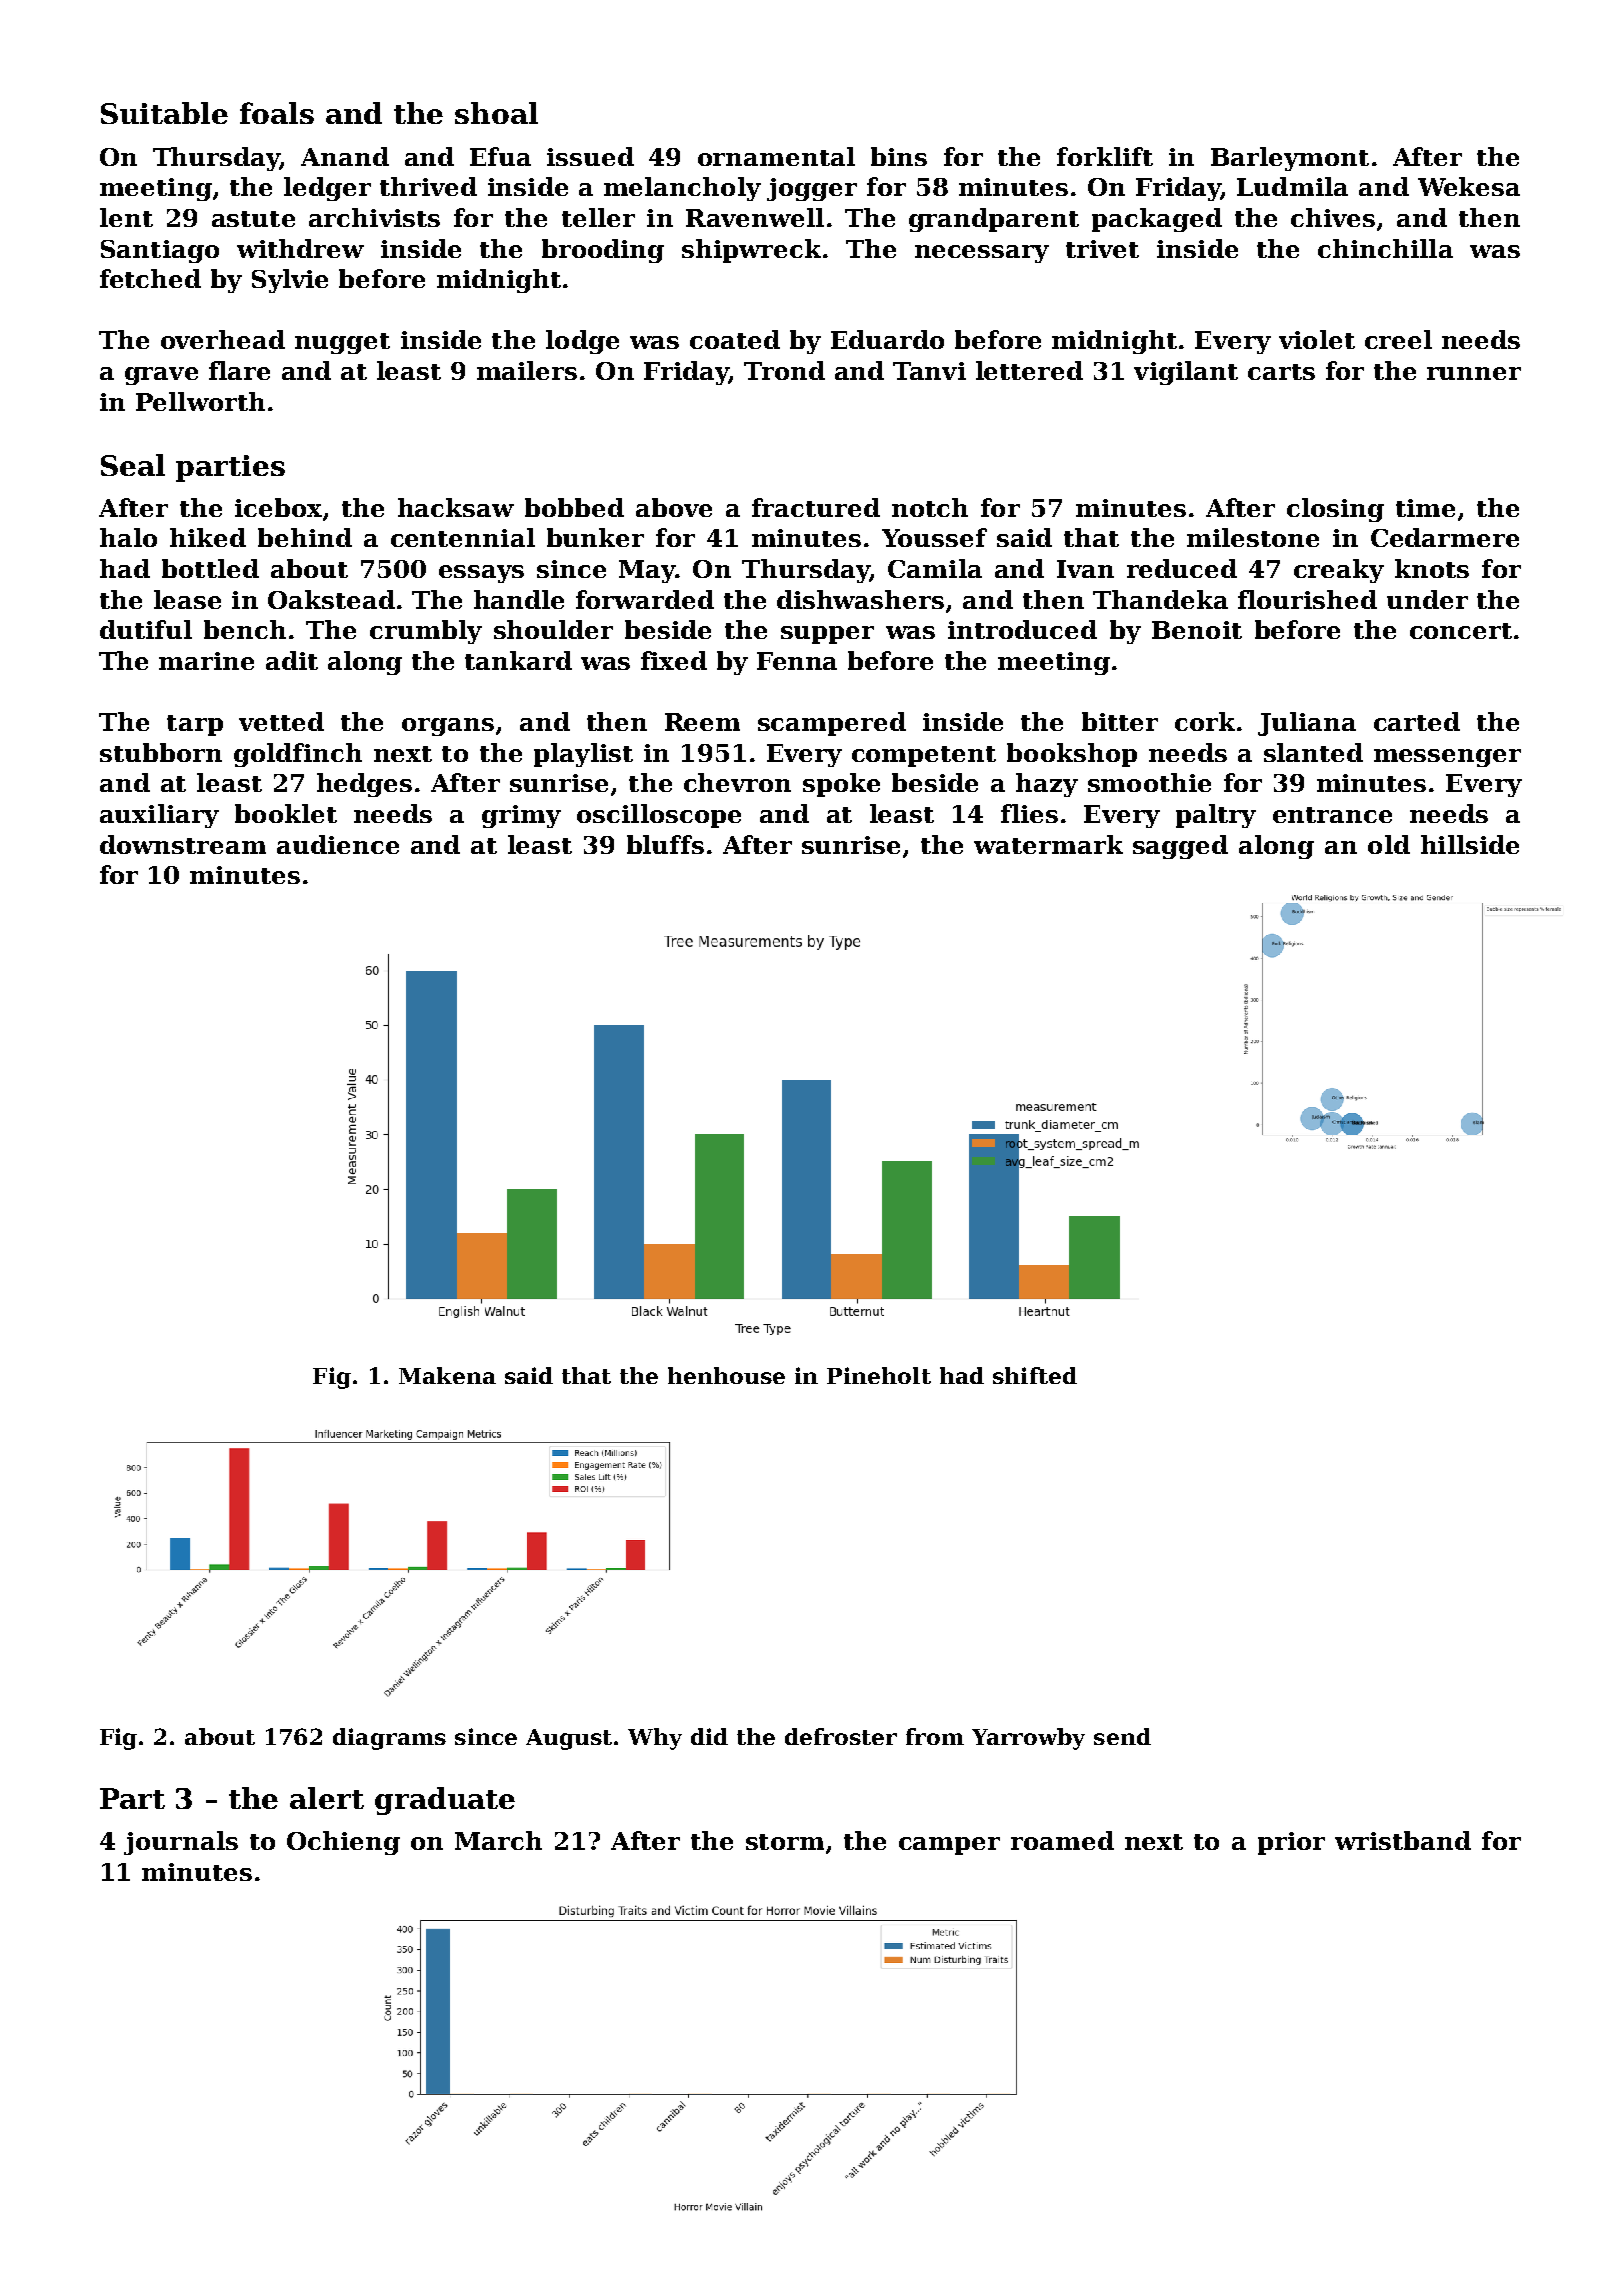 This image has width=1620, height=2292. What do you see at coordinates (181, 1843) in the image?
I see `journals` at bounding box center [181, 1843].
